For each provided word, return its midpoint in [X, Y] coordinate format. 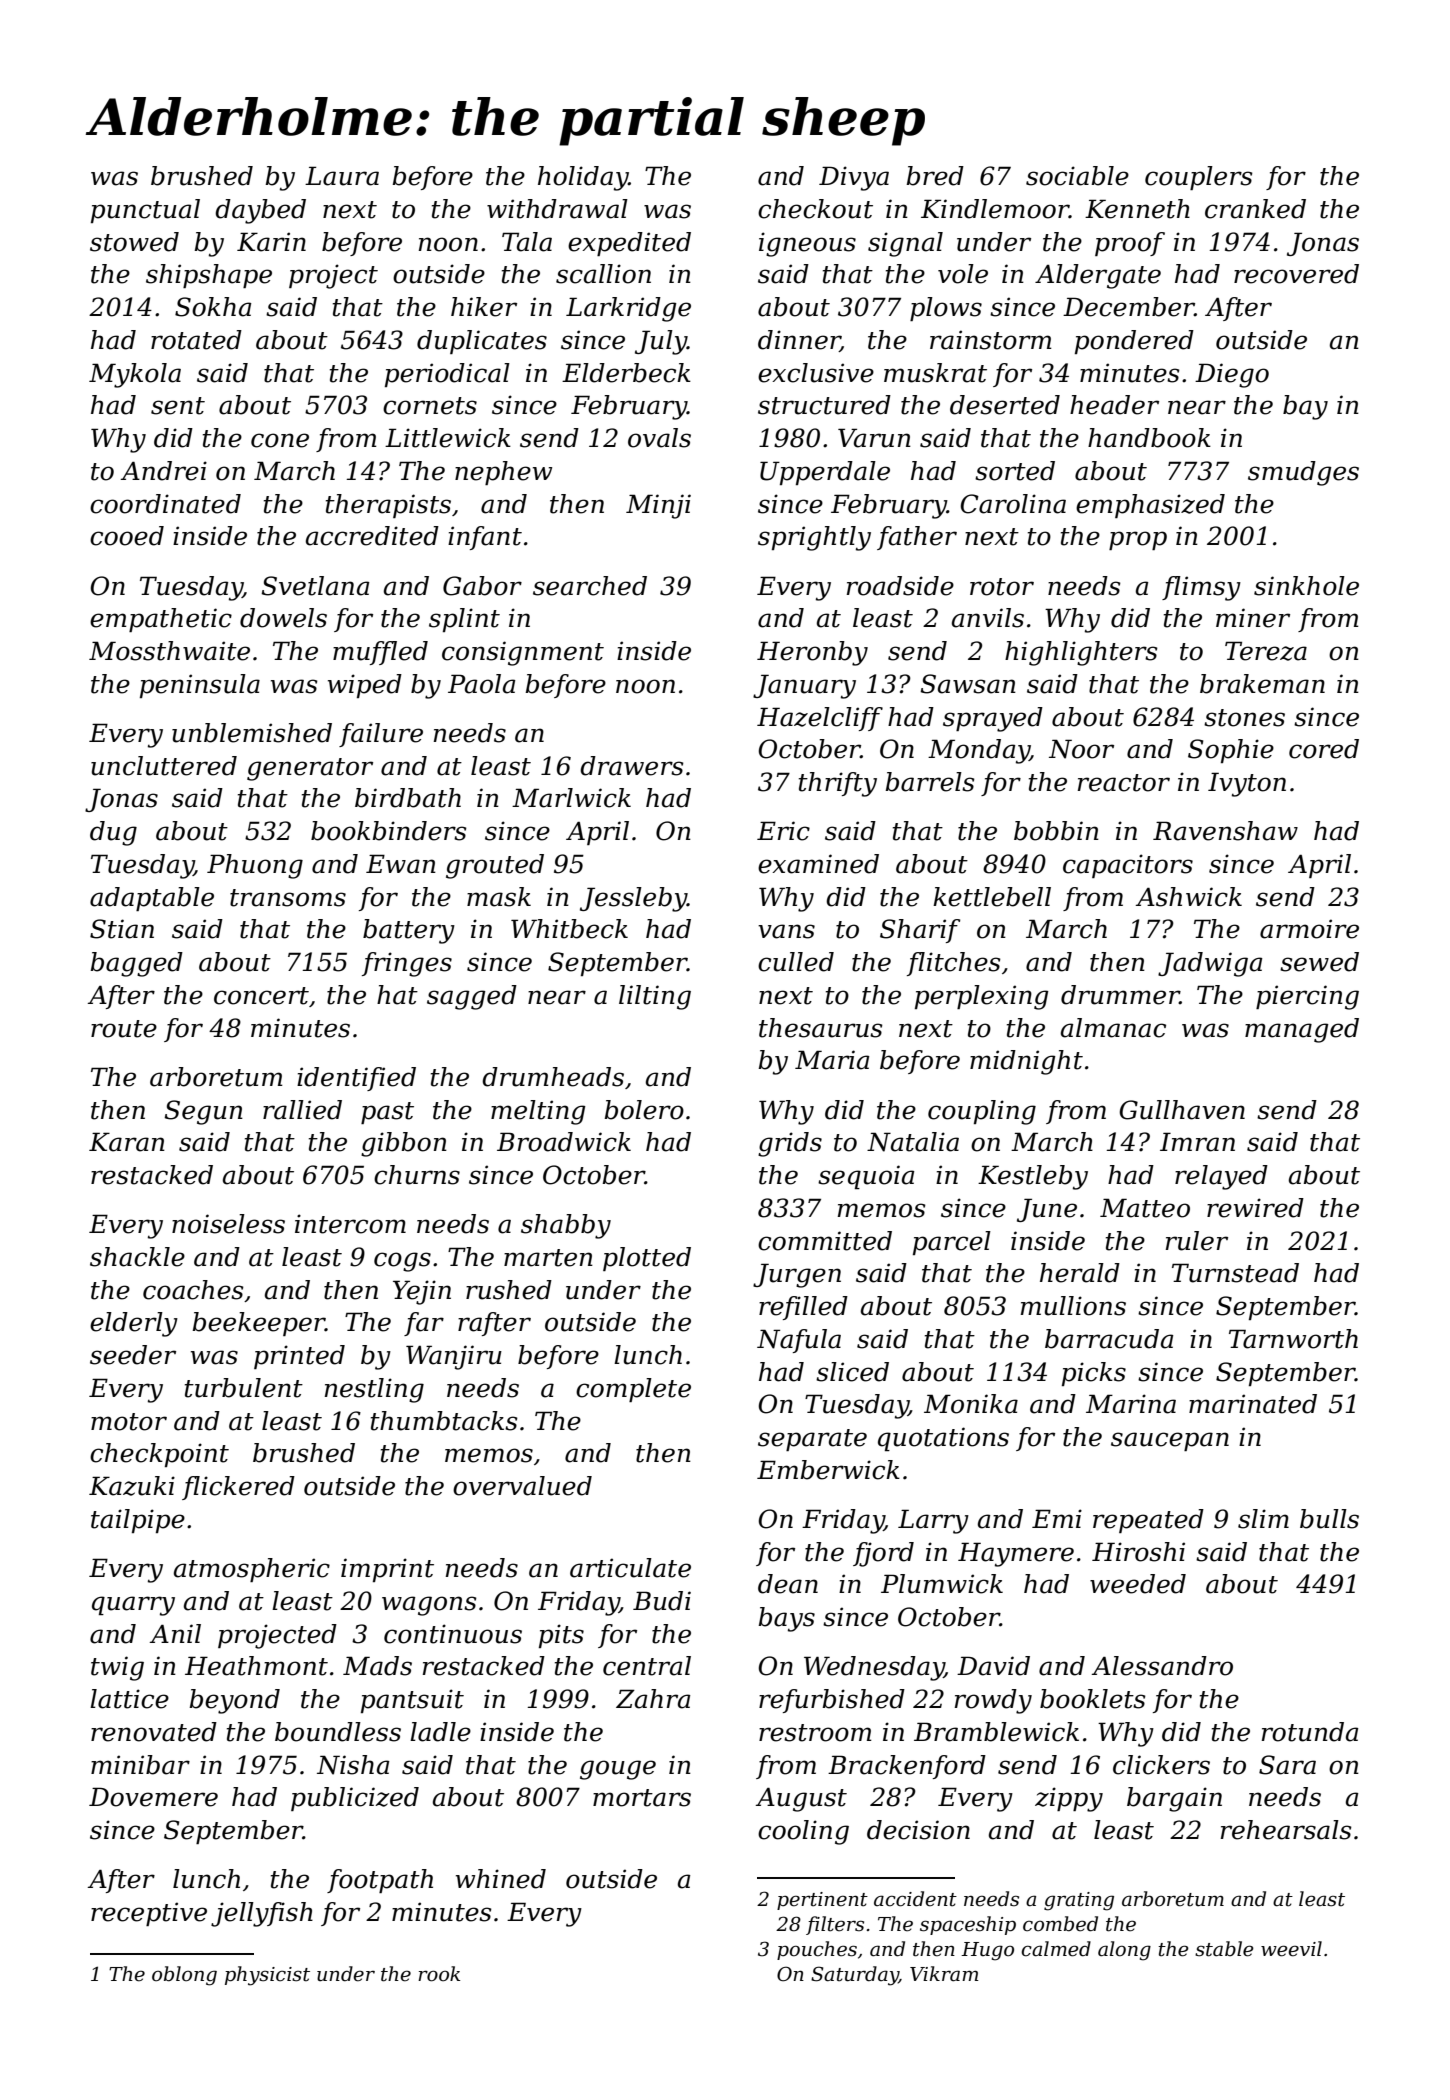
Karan [127, 1142]
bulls [1329, 1519]
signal [905, 244]
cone [280, 440]
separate [812, 1440]
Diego [1232, 375]
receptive [149, 1914]
